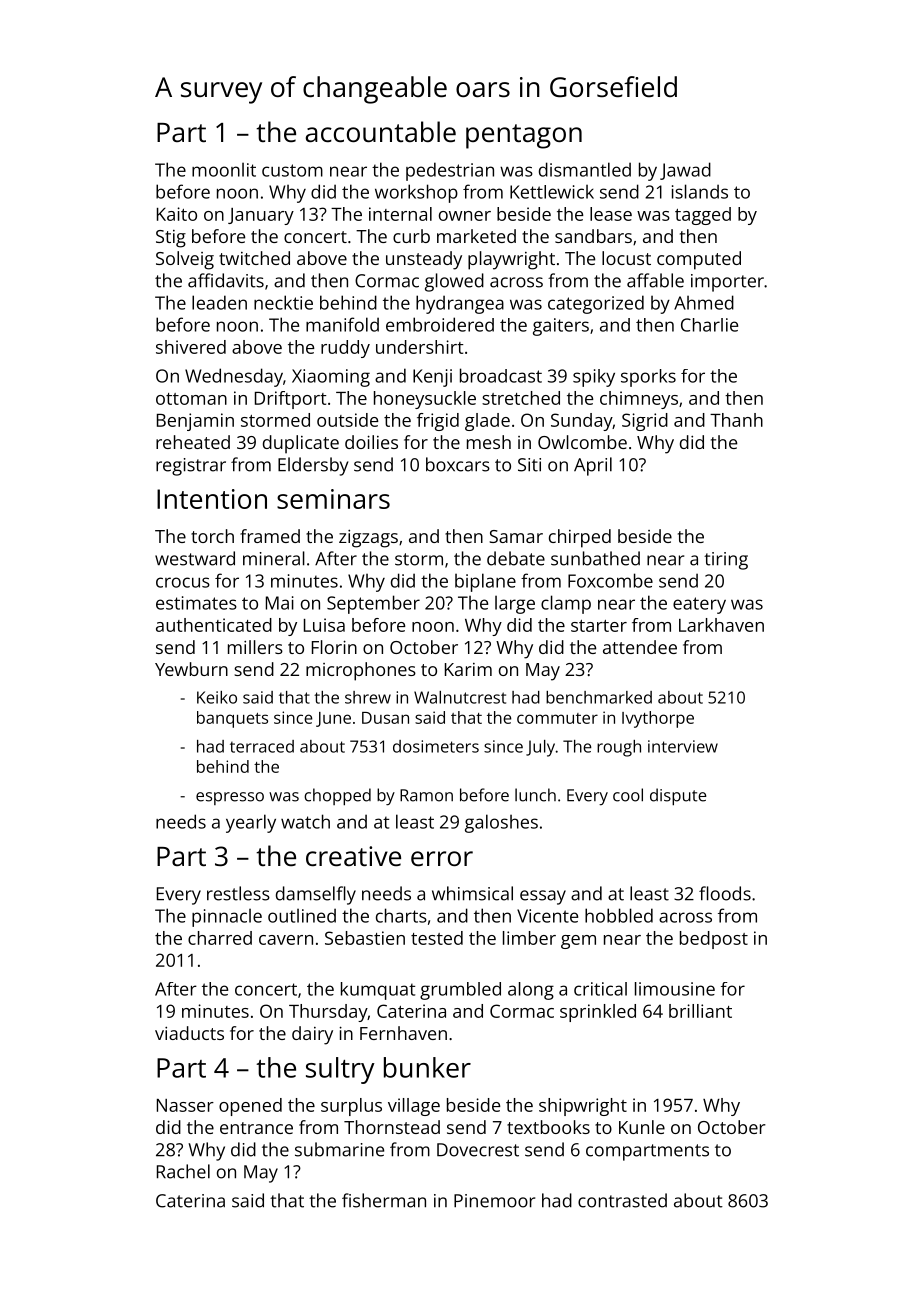 This screenshot has width=924, height=1311. What do you see at coordinates (339, 1149) in the screenshot?
I see `submarine` at bounding box center [339, 1149].
